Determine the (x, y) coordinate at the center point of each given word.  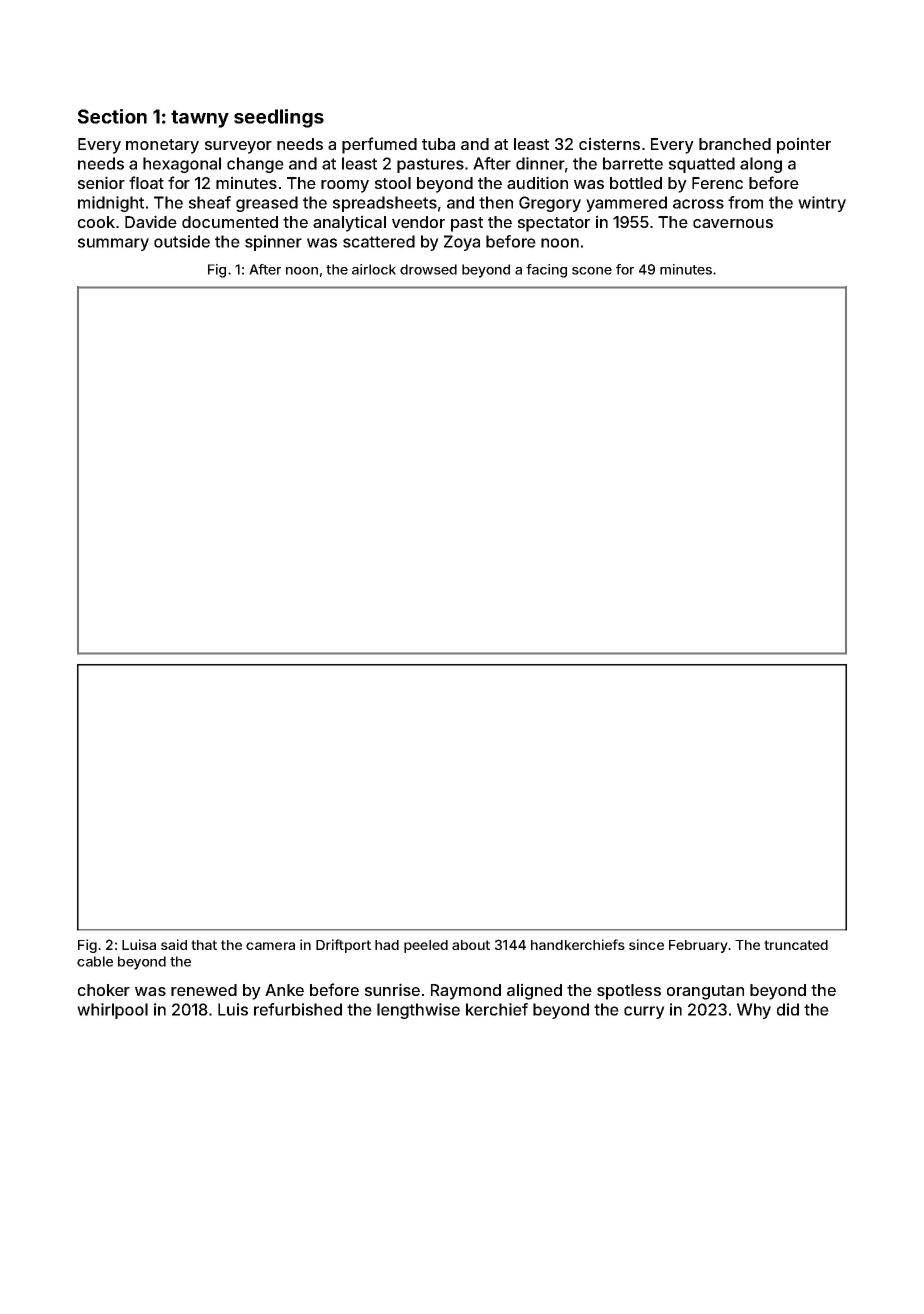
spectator (554, 224)
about (471, 945)
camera (270, 946)
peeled (426, 946)
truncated (796, 945)
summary (113, 244)
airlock (374, 269)
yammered (626, 204)
